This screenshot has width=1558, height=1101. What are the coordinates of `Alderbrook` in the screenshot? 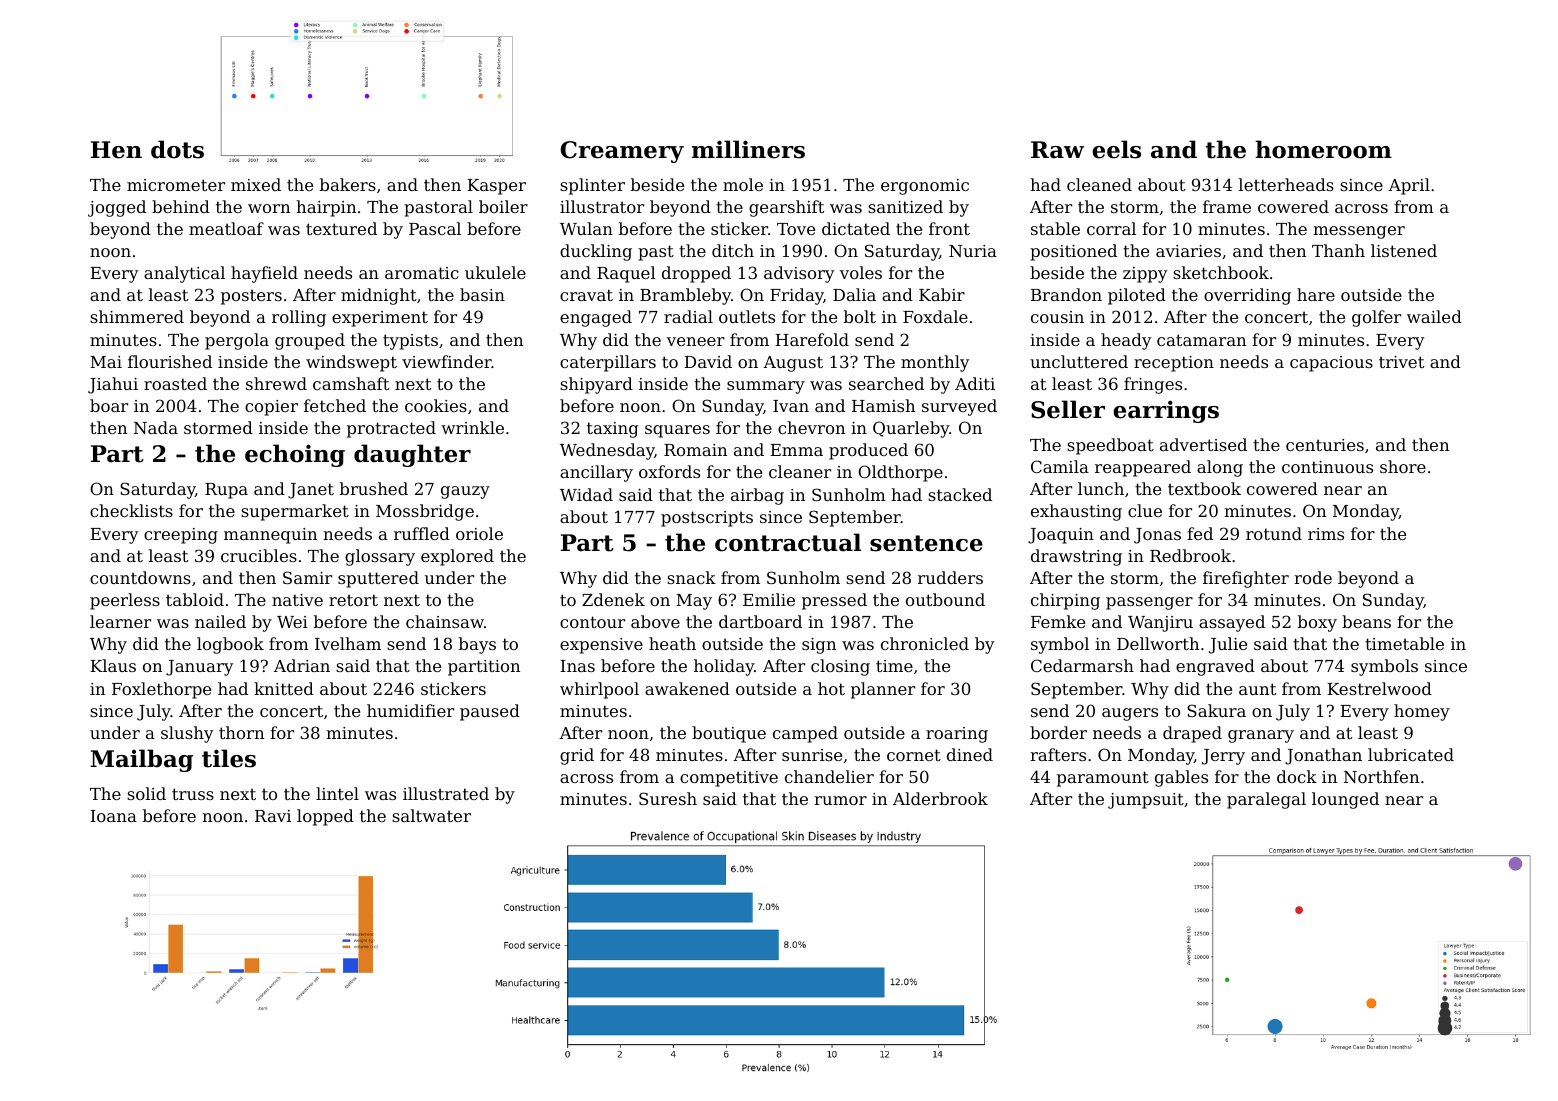 It's located at (940, 798).
